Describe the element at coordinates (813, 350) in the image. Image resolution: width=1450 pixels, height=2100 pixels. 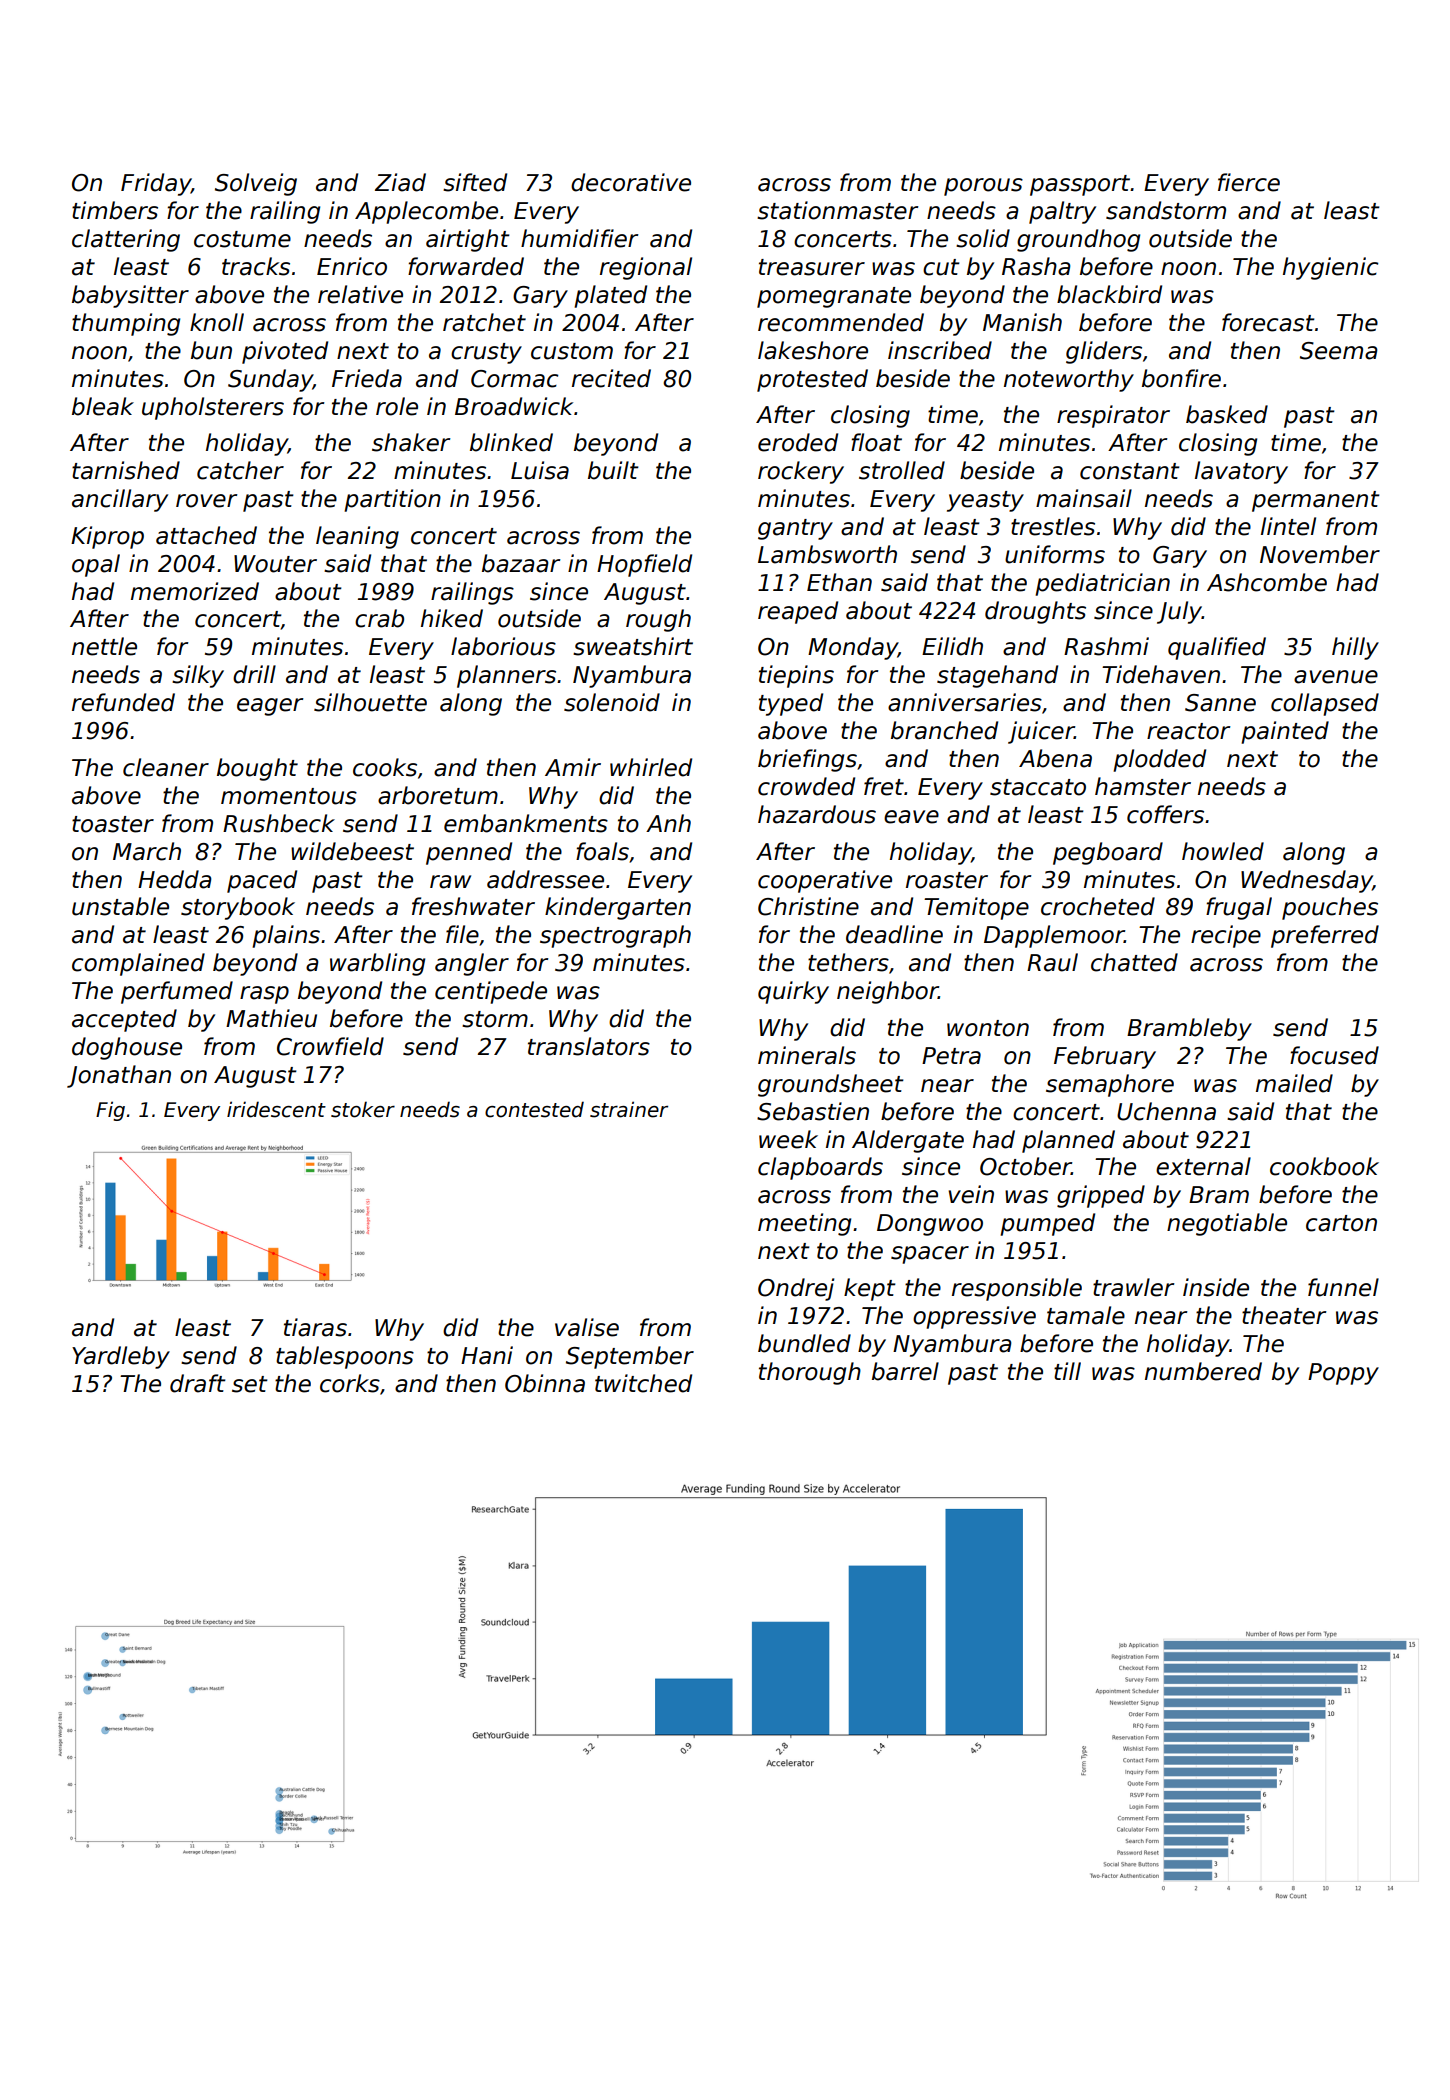
I see `lakeshore` at that location.
